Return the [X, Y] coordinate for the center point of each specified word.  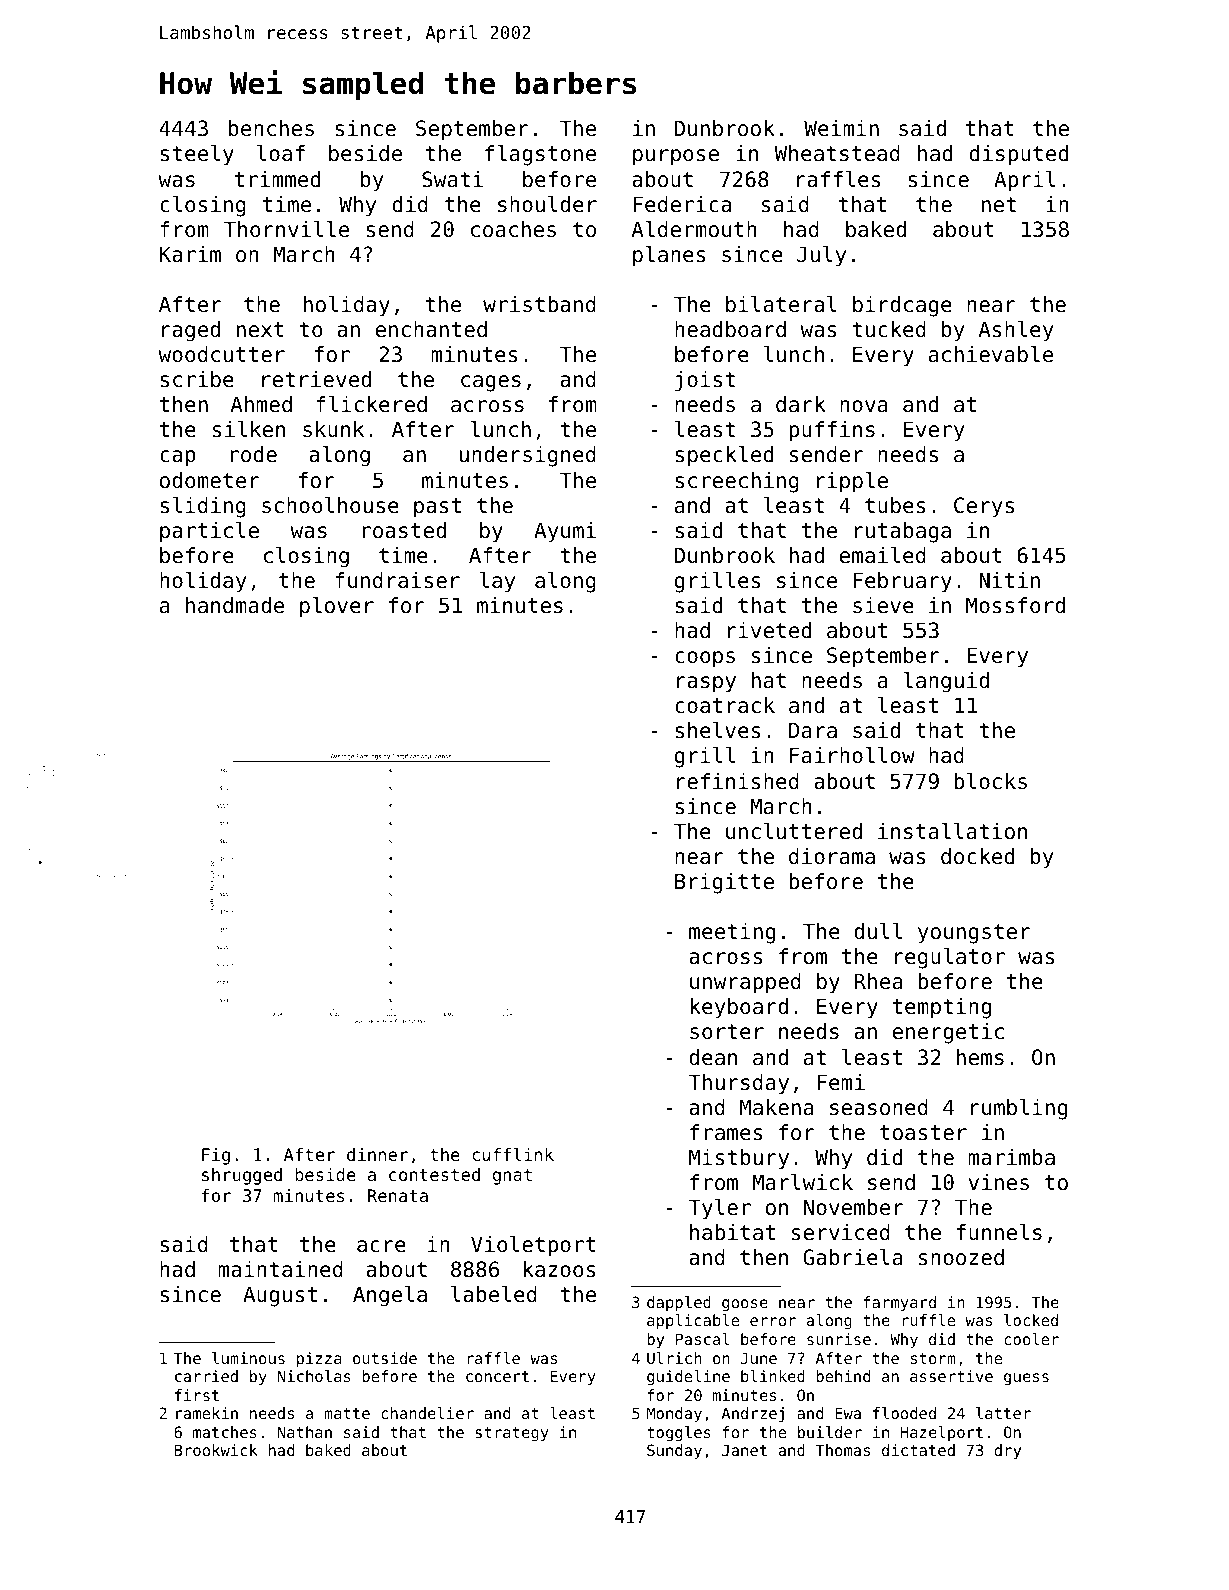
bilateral [781, 304]
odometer [210, 480]
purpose [676, 157]
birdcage [902, 306]
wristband [539, 304]
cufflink [513, 1154]
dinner [377, 1154]
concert [497, 1376]
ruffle [928, 1320]
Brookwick [216, 1450]
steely [197, 155]
